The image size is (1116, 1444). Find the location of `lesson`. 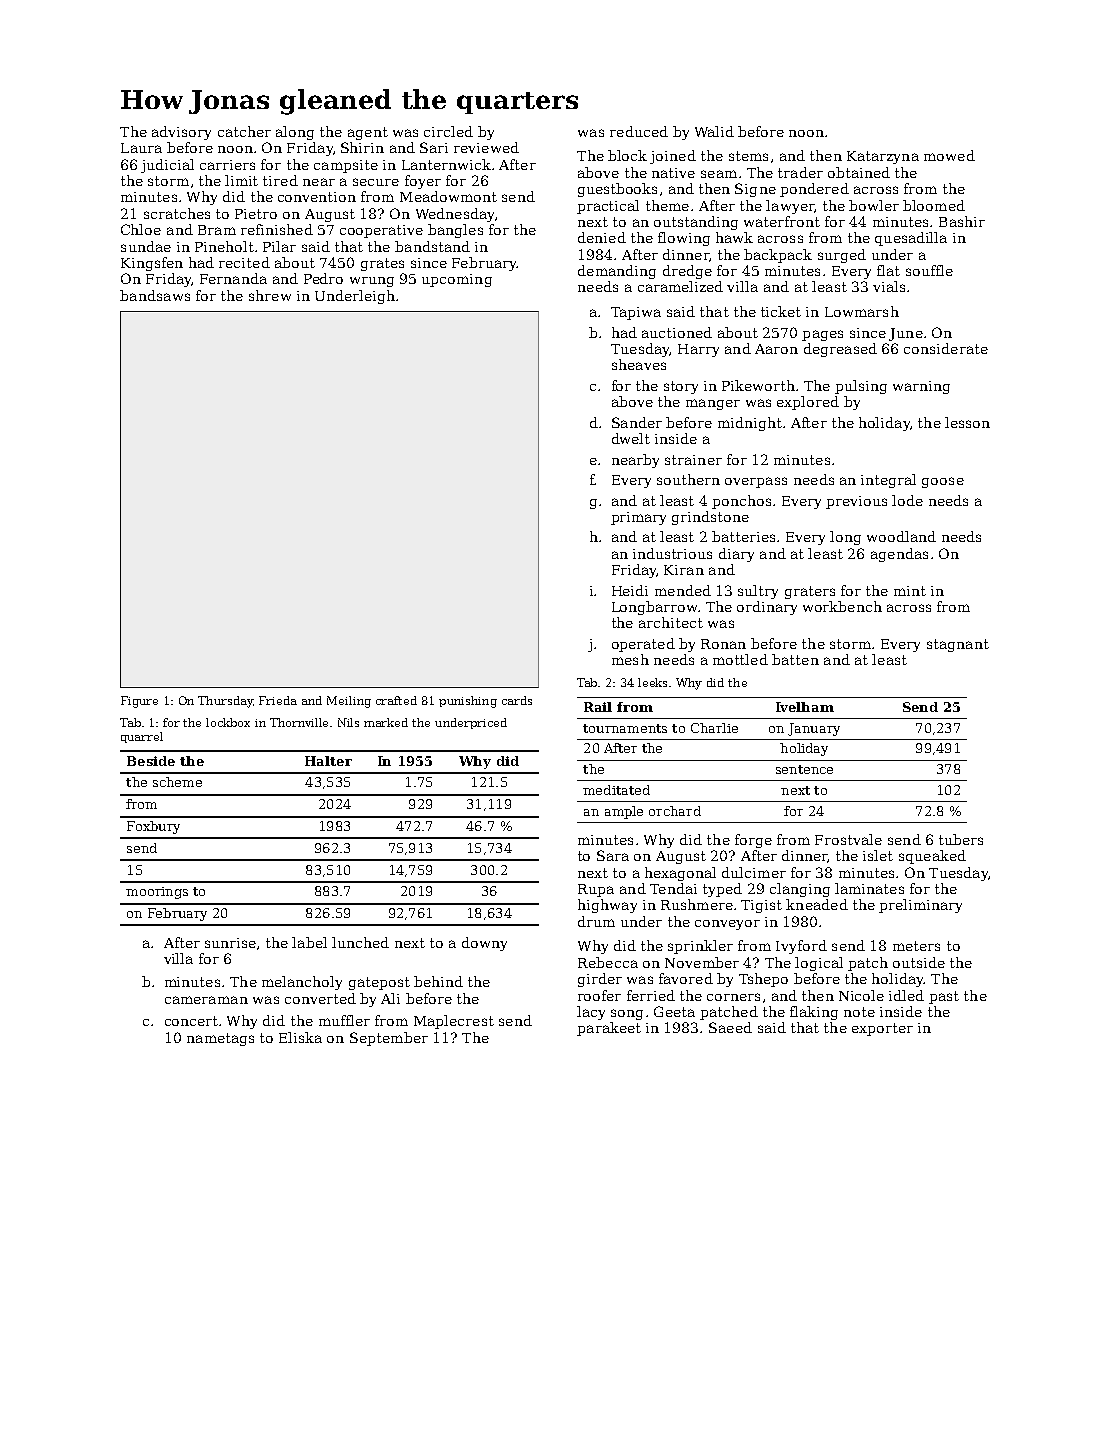

lesson is located at coordinates (967, 422).
